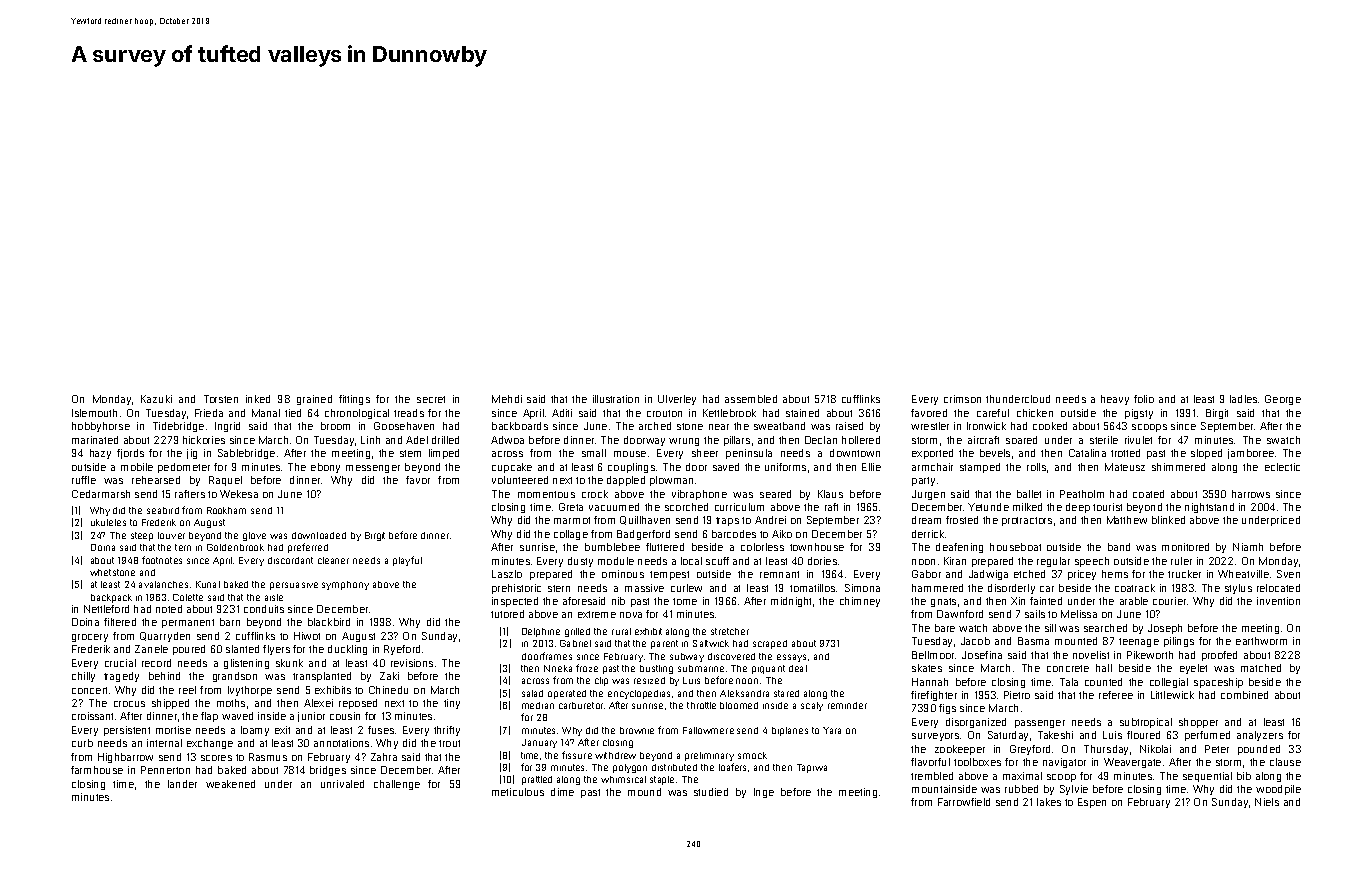 This page has height=887, width=1372. Describe the element at coordinates (1144, 399) in the page. I see `folio` at that location.
